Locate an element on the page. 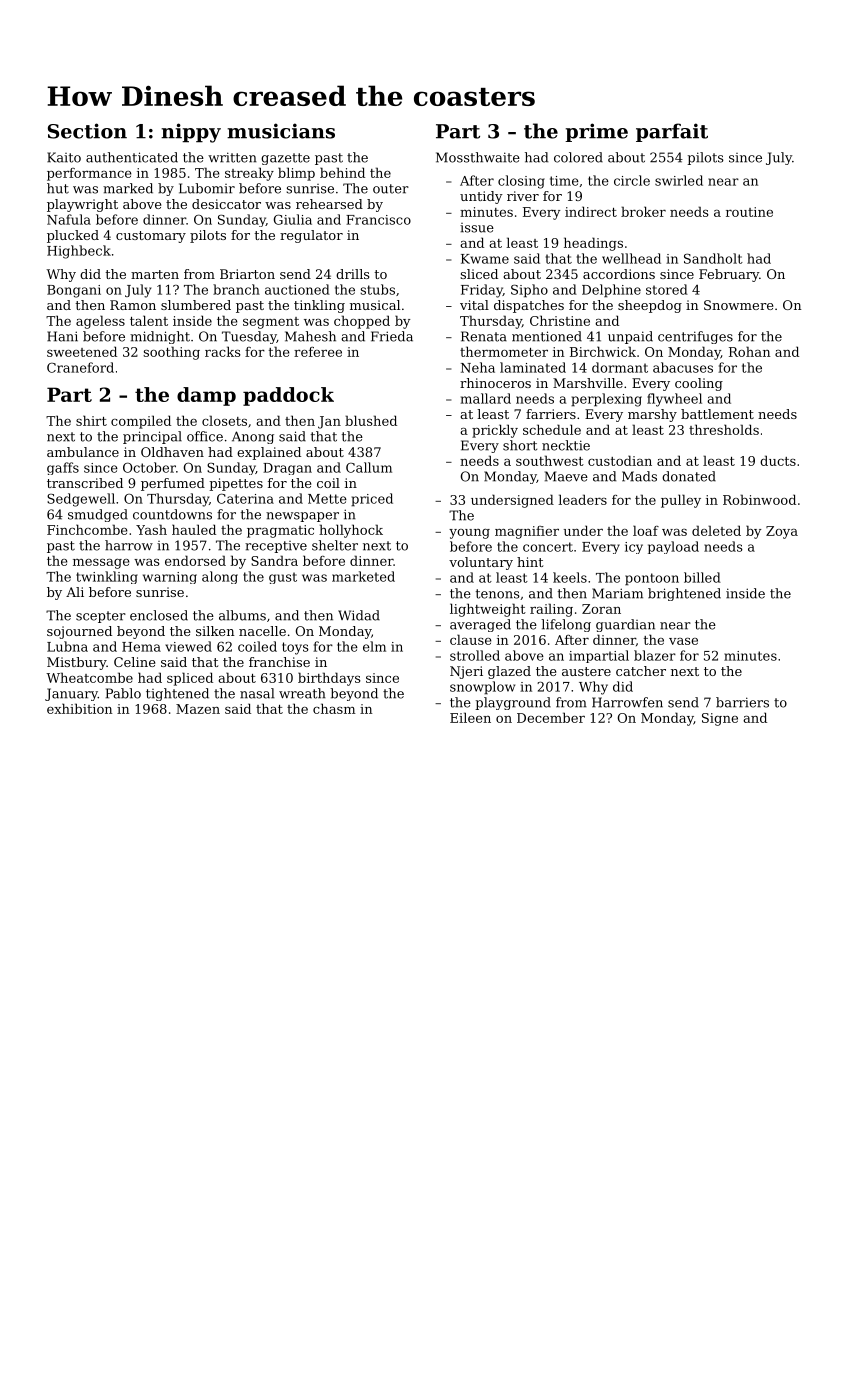 The height and width of the page is (1400, 849). tenons is located at coordinates (498, 594).
